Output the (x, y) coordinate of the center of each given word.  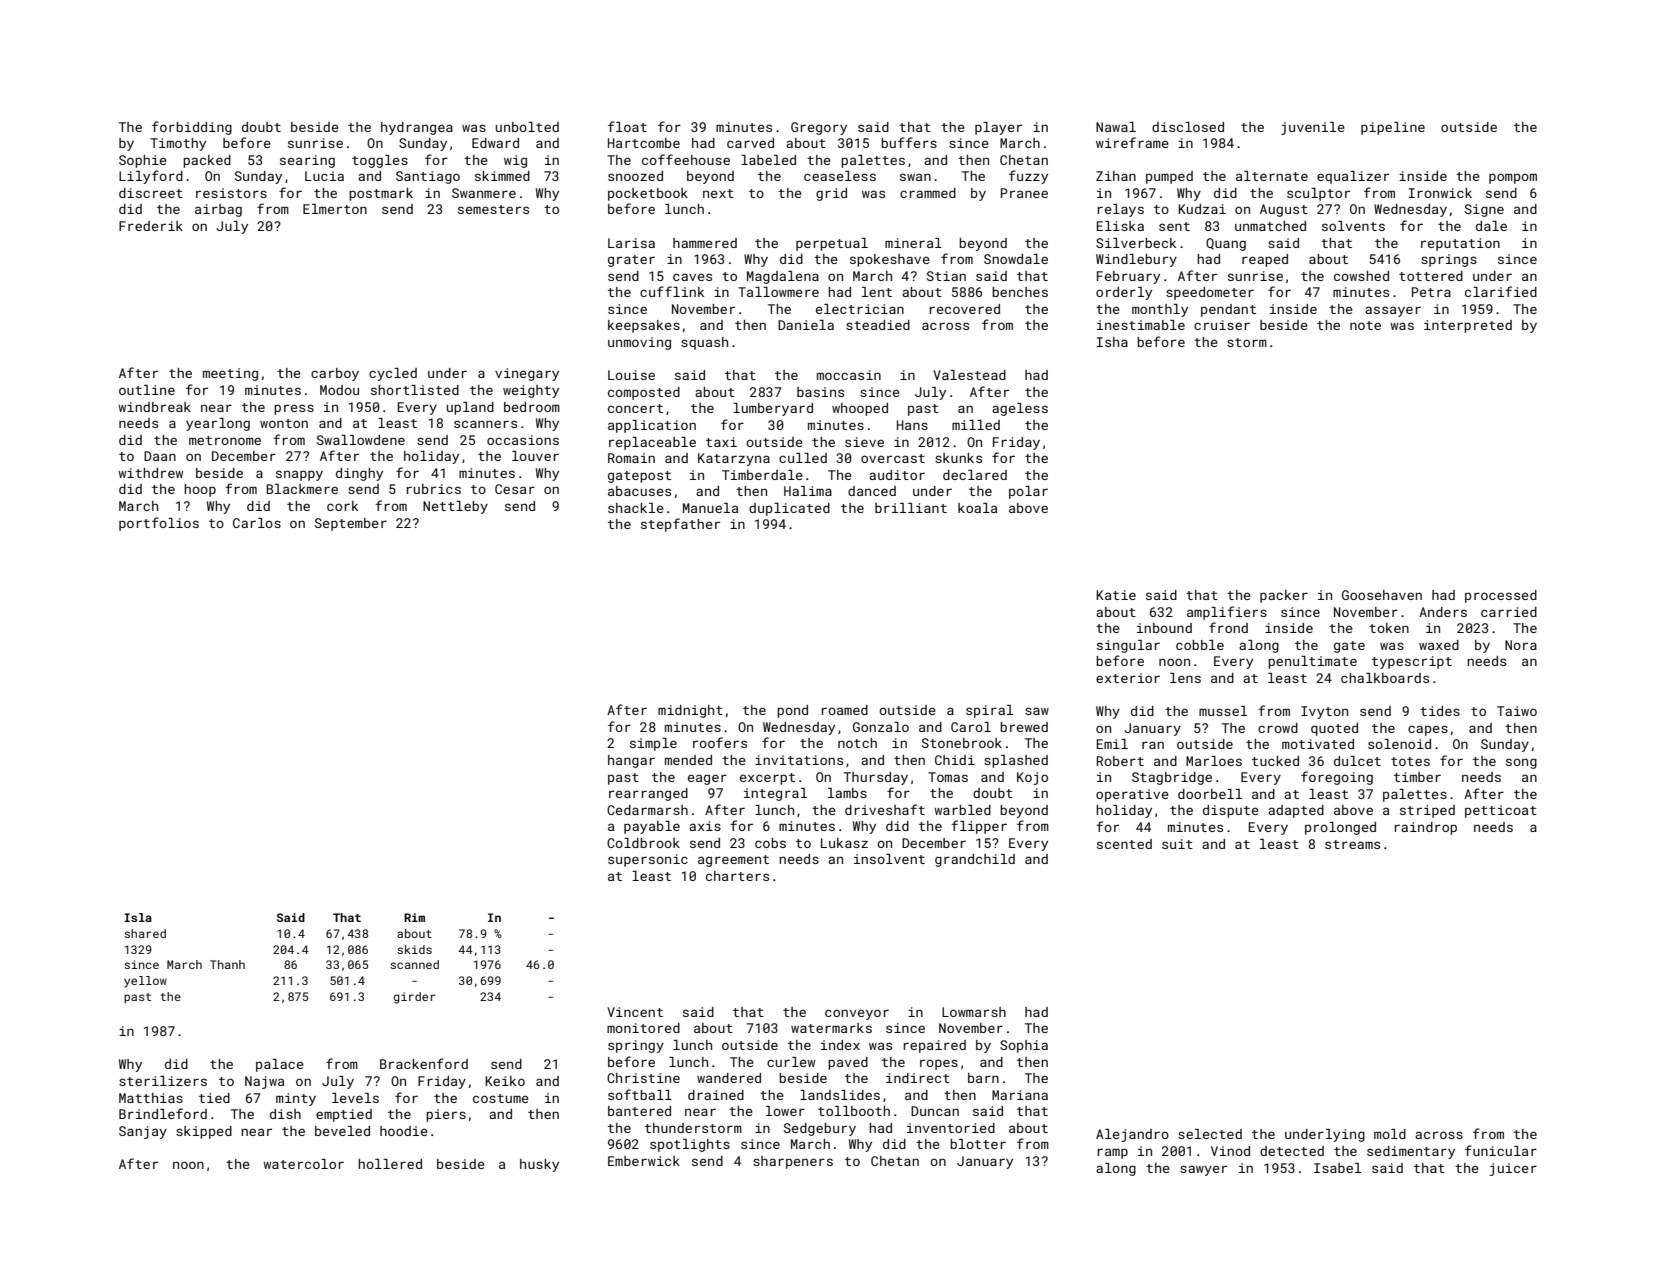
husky (539, 1165)
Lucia (324, 176)
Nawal (1116, 127)
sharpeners (793, 1162)
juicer (1513, 1169)
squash (704, 343)
